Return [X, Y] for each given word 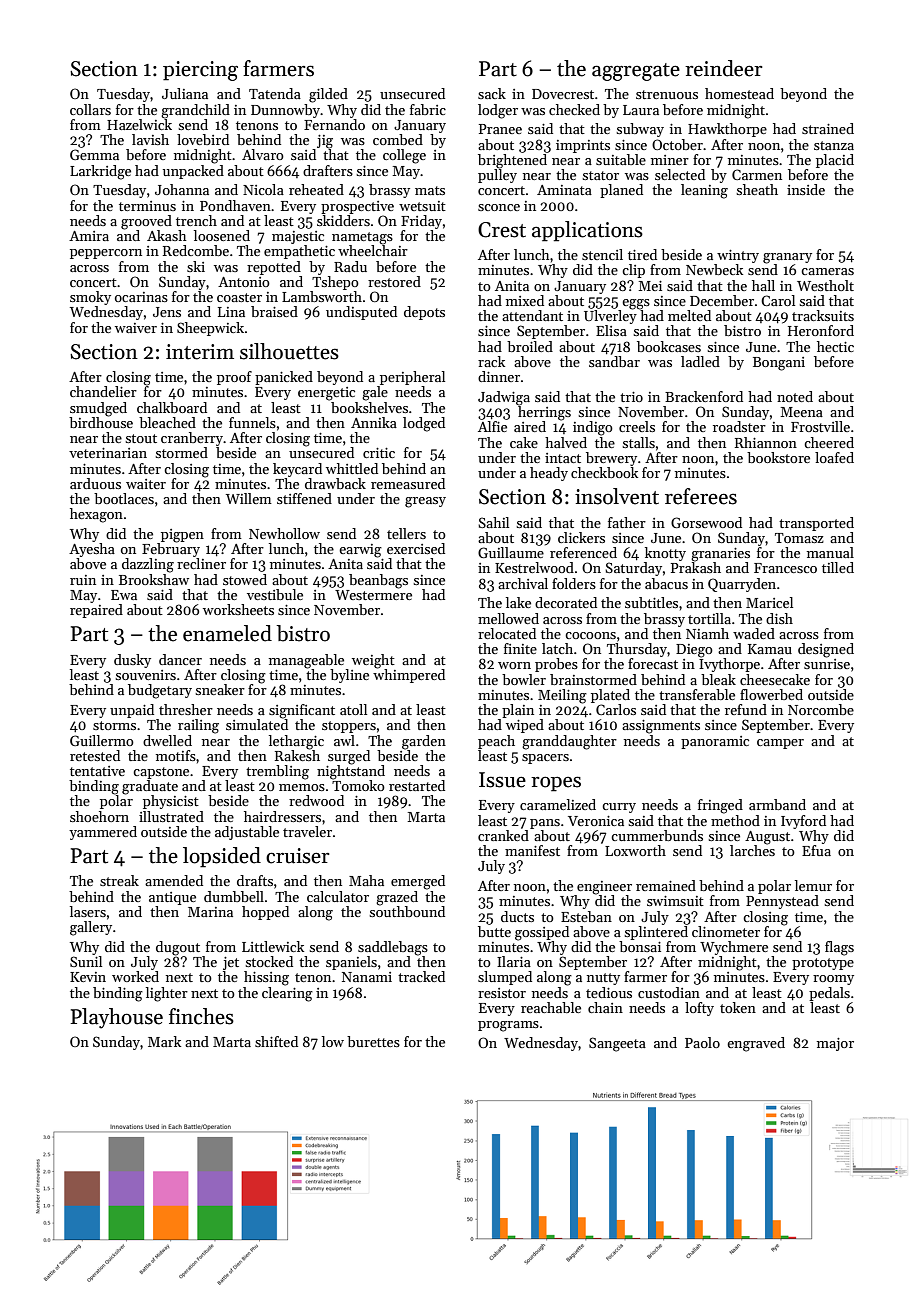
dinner [499, 376]
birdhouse [101, 422]
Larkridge [100, 172]
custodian [669, 992]
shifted [276, 1041]
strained [828, 128]
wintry [738, 256]
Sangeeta [617, 1044]
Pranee [500, 129]
